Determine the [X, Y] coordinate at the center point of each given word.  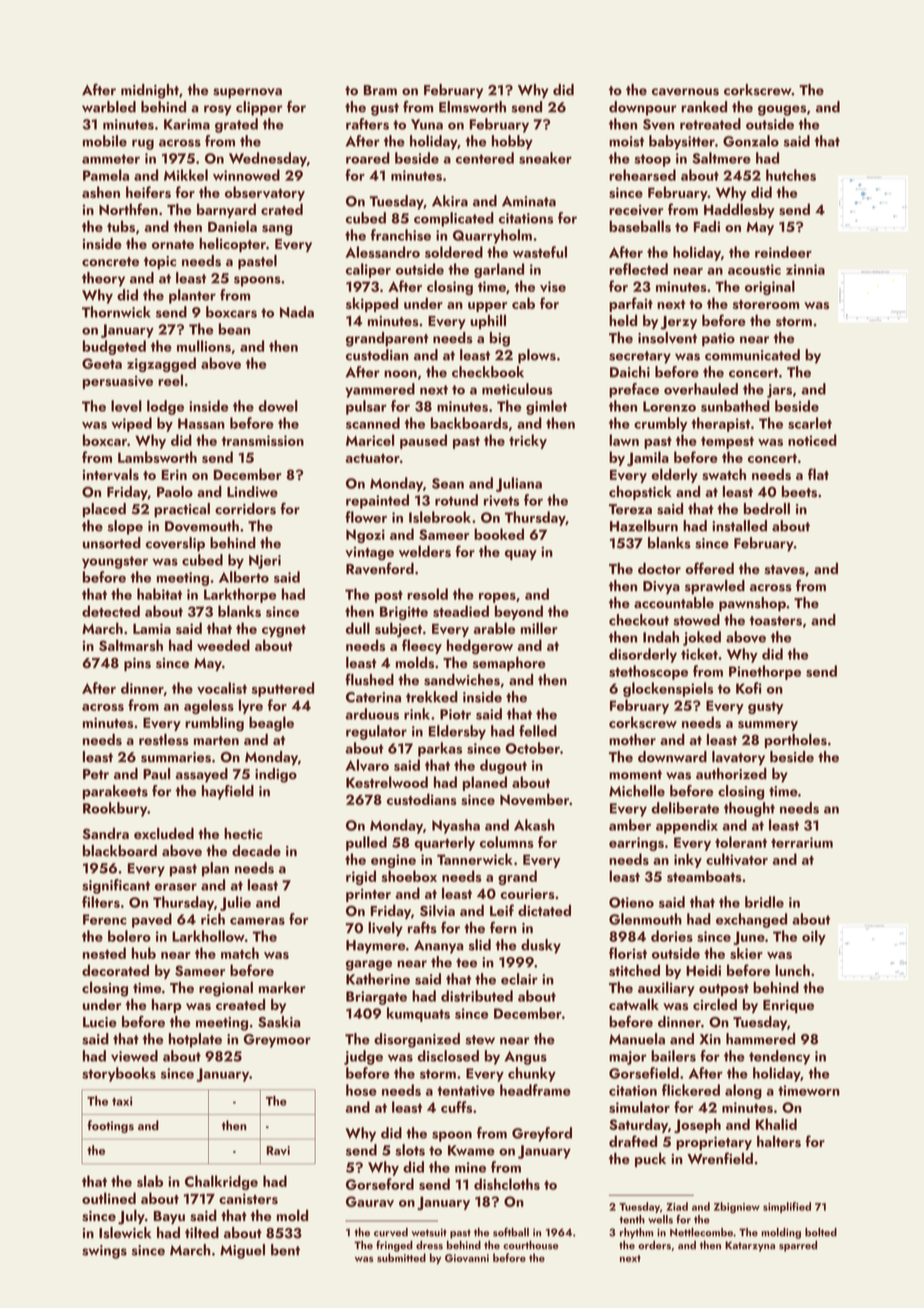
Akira [450, 201]
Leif [502, 910]
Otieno [631, 902]
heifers [148, 192]
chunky [532, 1074]
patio [718, 340]
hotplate [195, 1040]
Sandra [106, 834]
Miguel [242, 1251]
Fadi [707, 226]
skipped [372, 304]
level [126, 406]
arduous [372, 714]
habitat [159, 594]
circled [715, 1004]
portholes [796, 740]
